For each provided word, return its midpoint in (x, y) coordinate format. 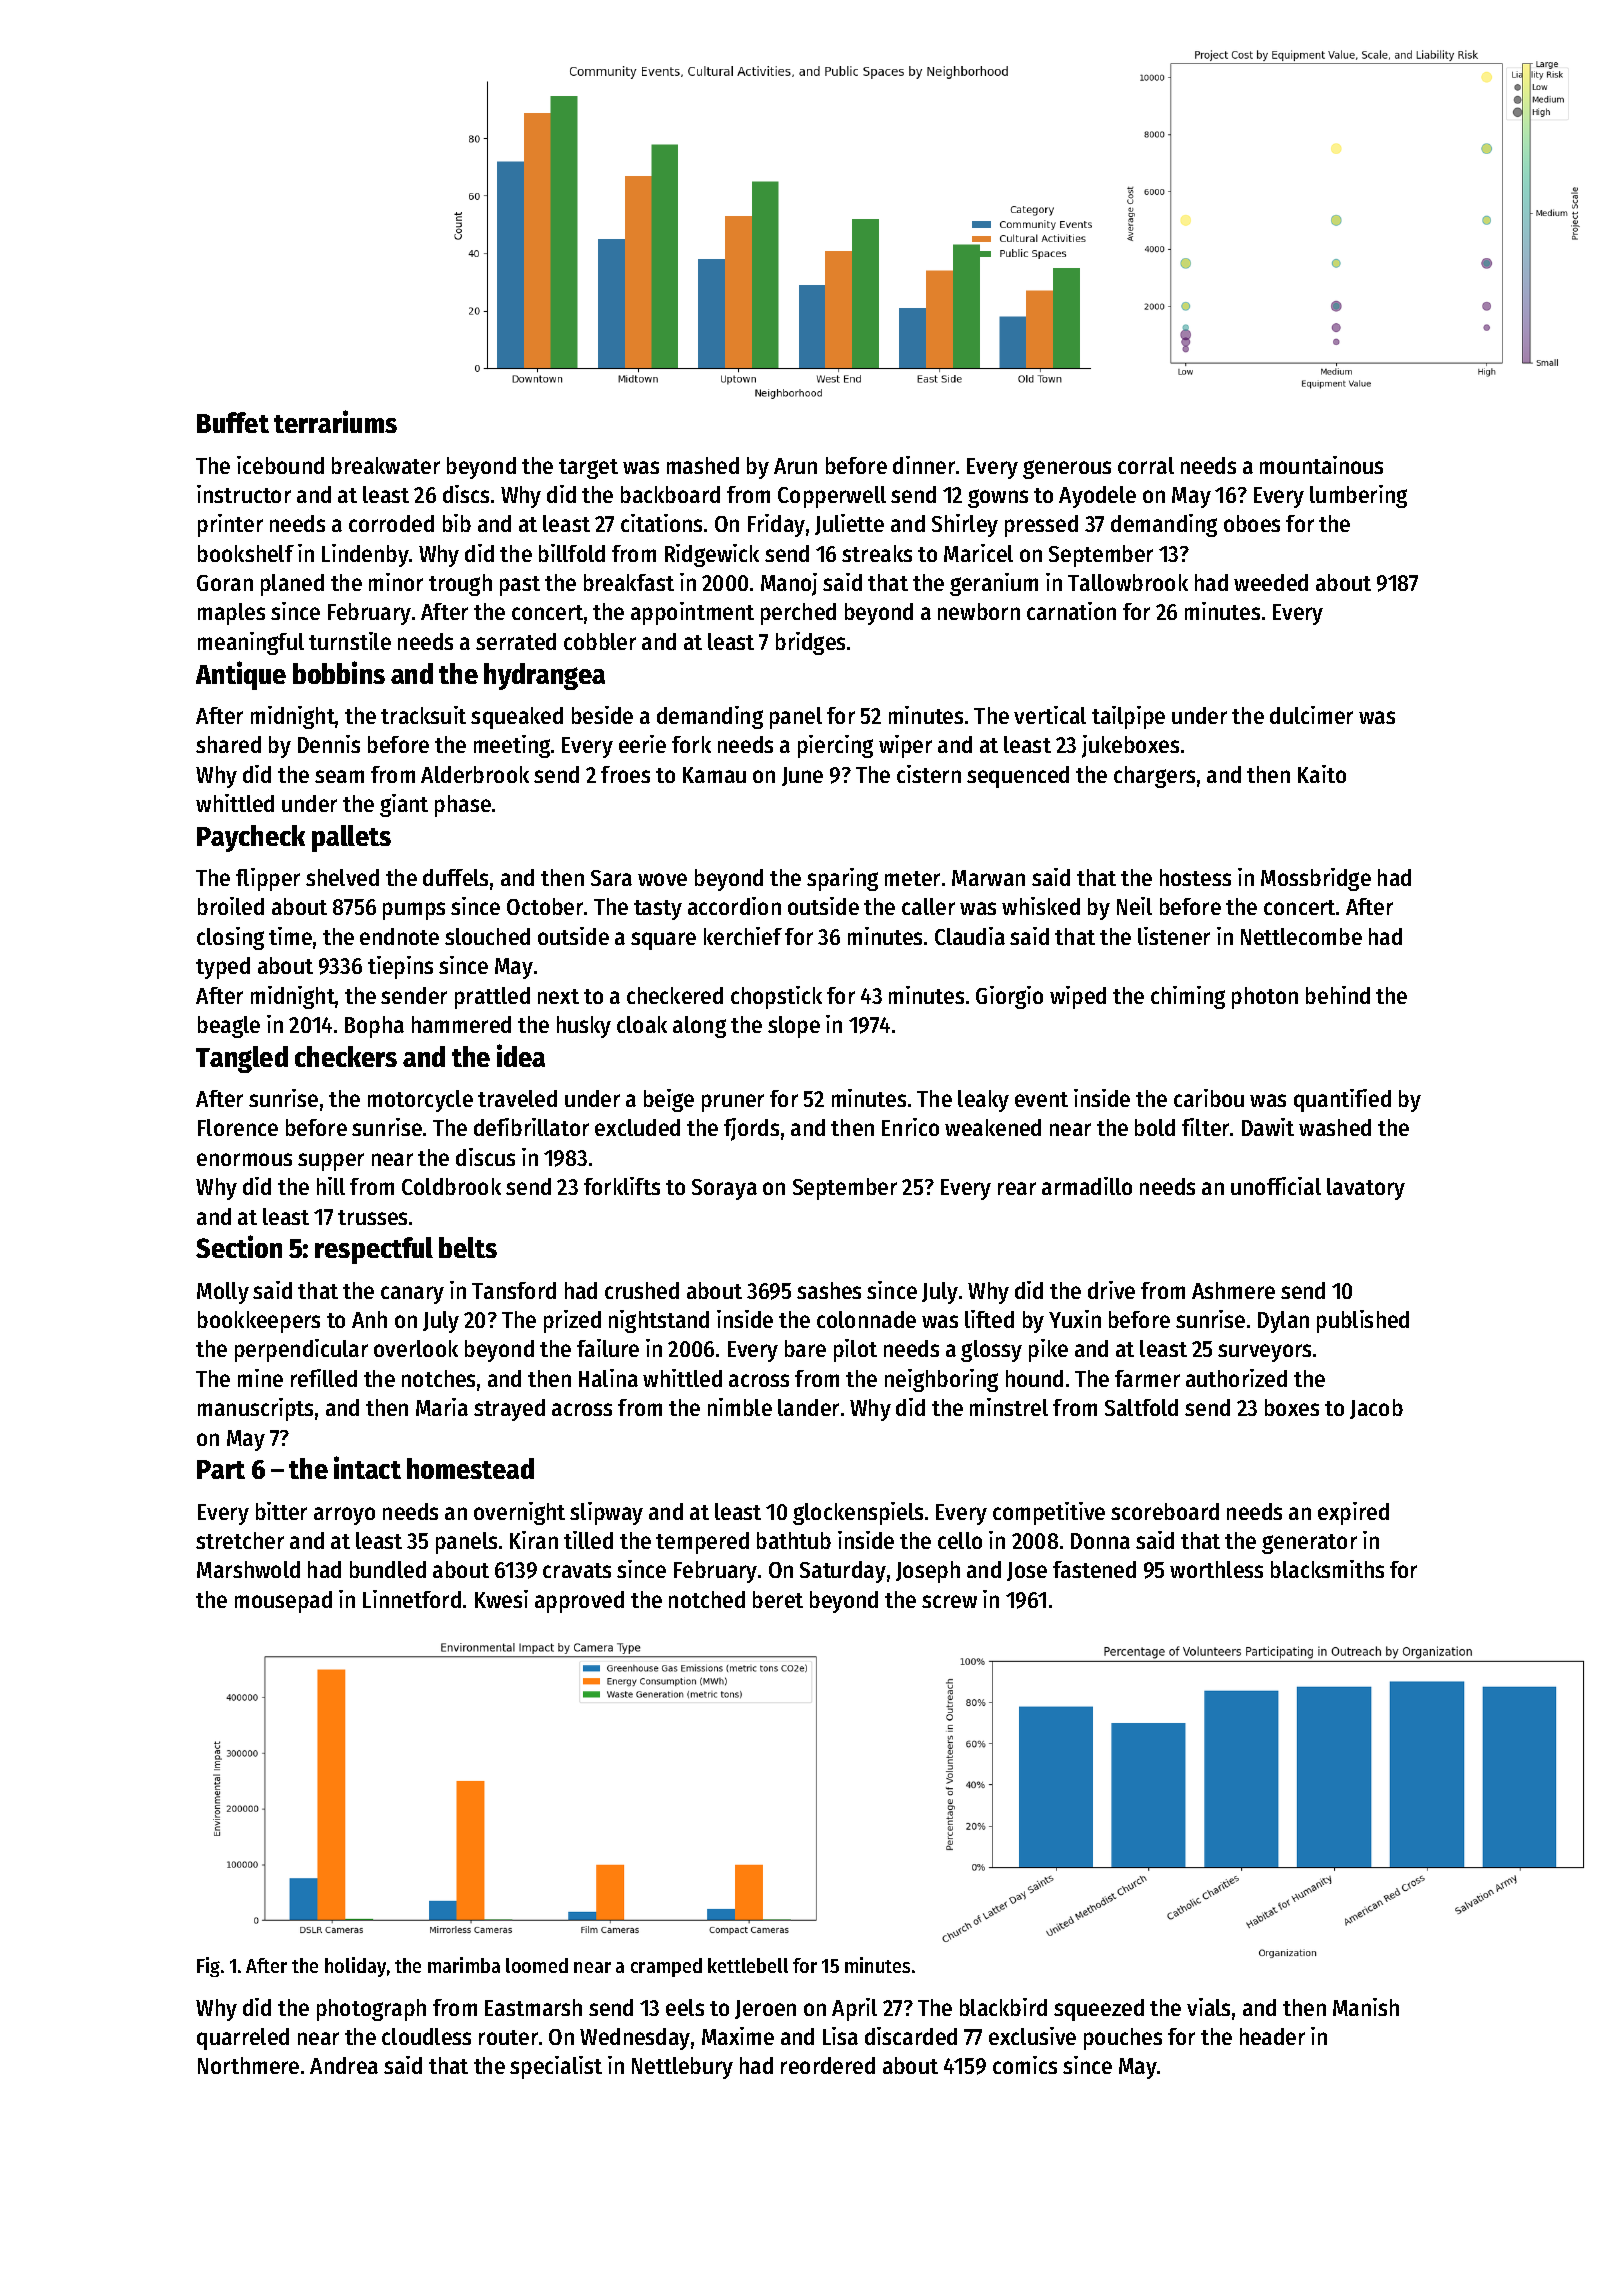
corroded (391, 523)
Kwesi (501, 1599)
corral (1146, 465)
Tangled (242, 1059)
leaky (983, 1101)
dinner (924, 465)
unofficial (1276, 1186)
